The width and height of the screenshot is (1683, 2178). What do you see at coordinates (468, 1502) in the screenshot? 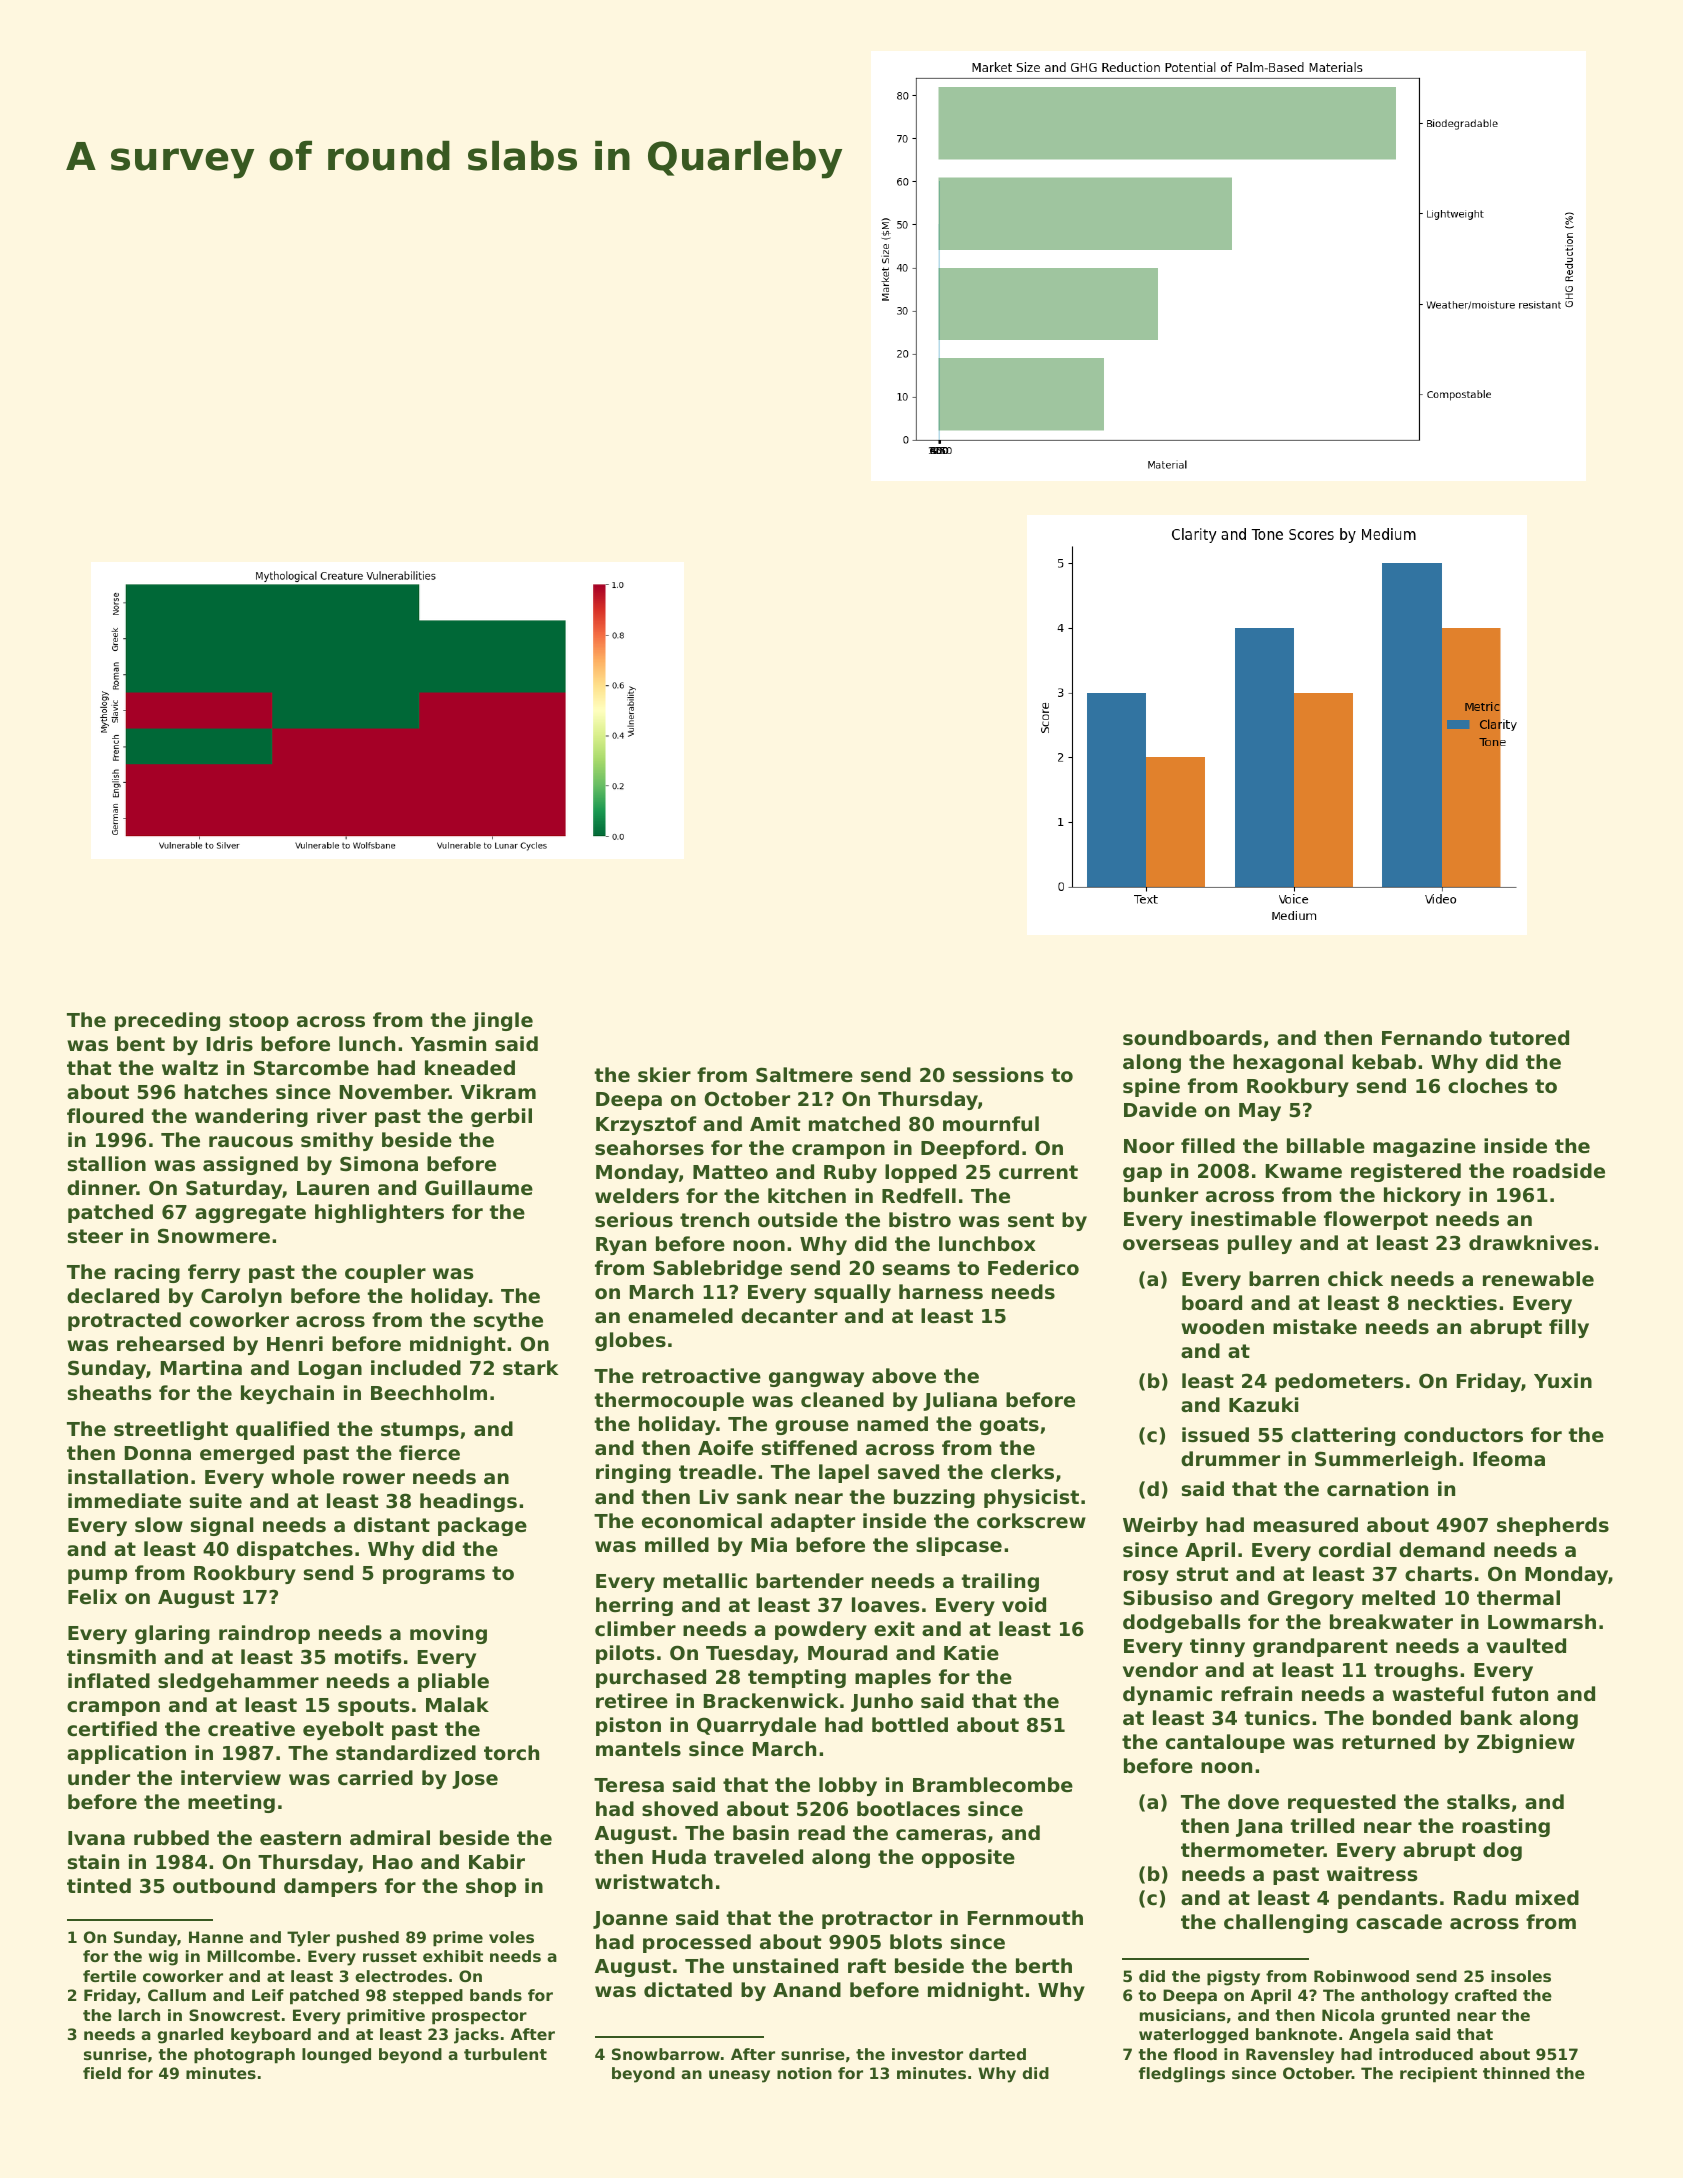
I see `headings` at bounding box center [468, 1502].
